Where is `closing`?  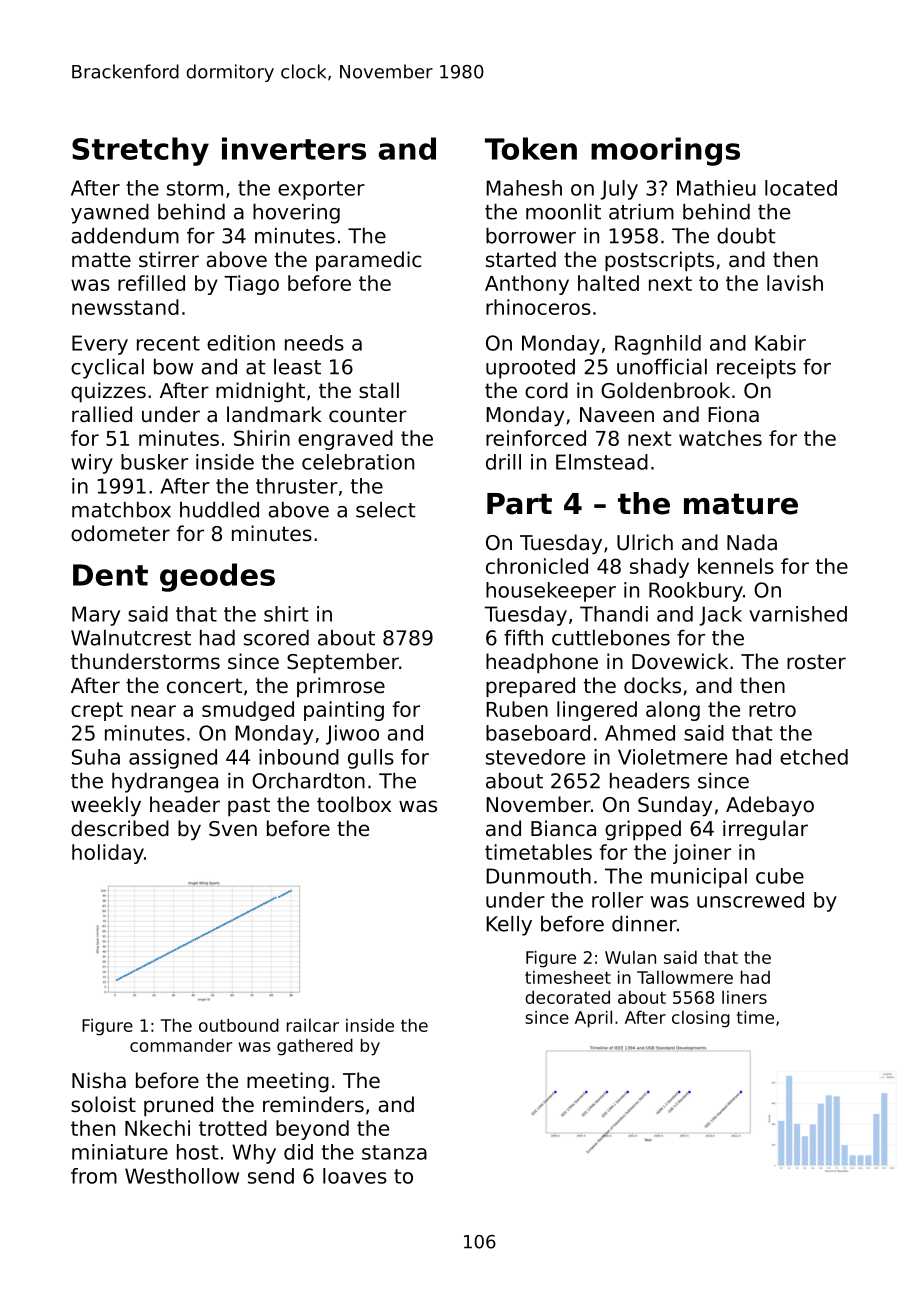
closing is located at coordinates (701, 1019).
